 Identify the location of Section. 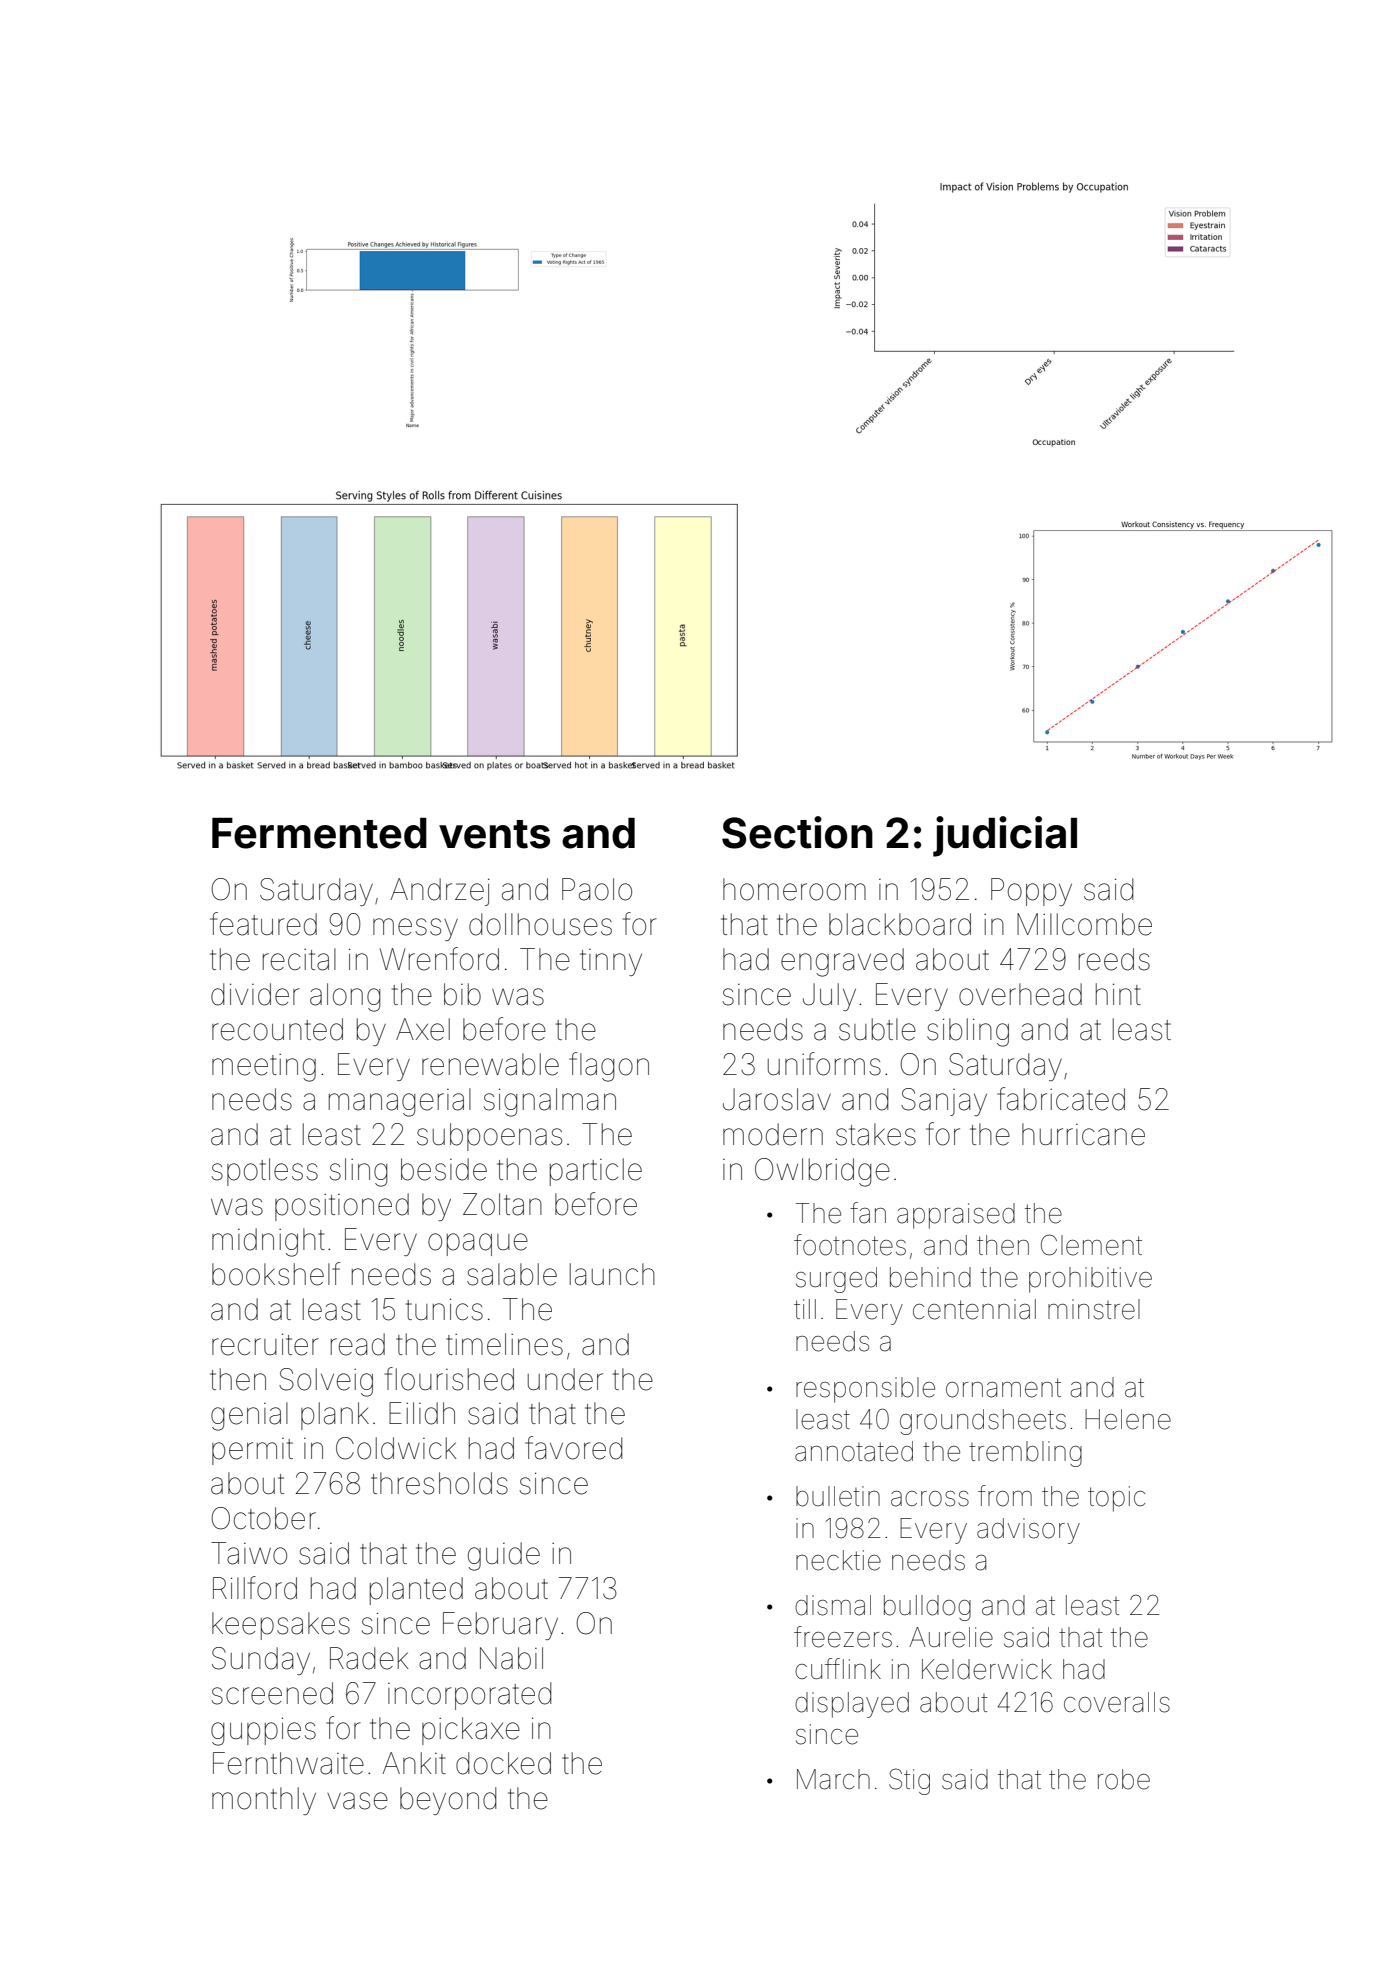
(797, 832).
